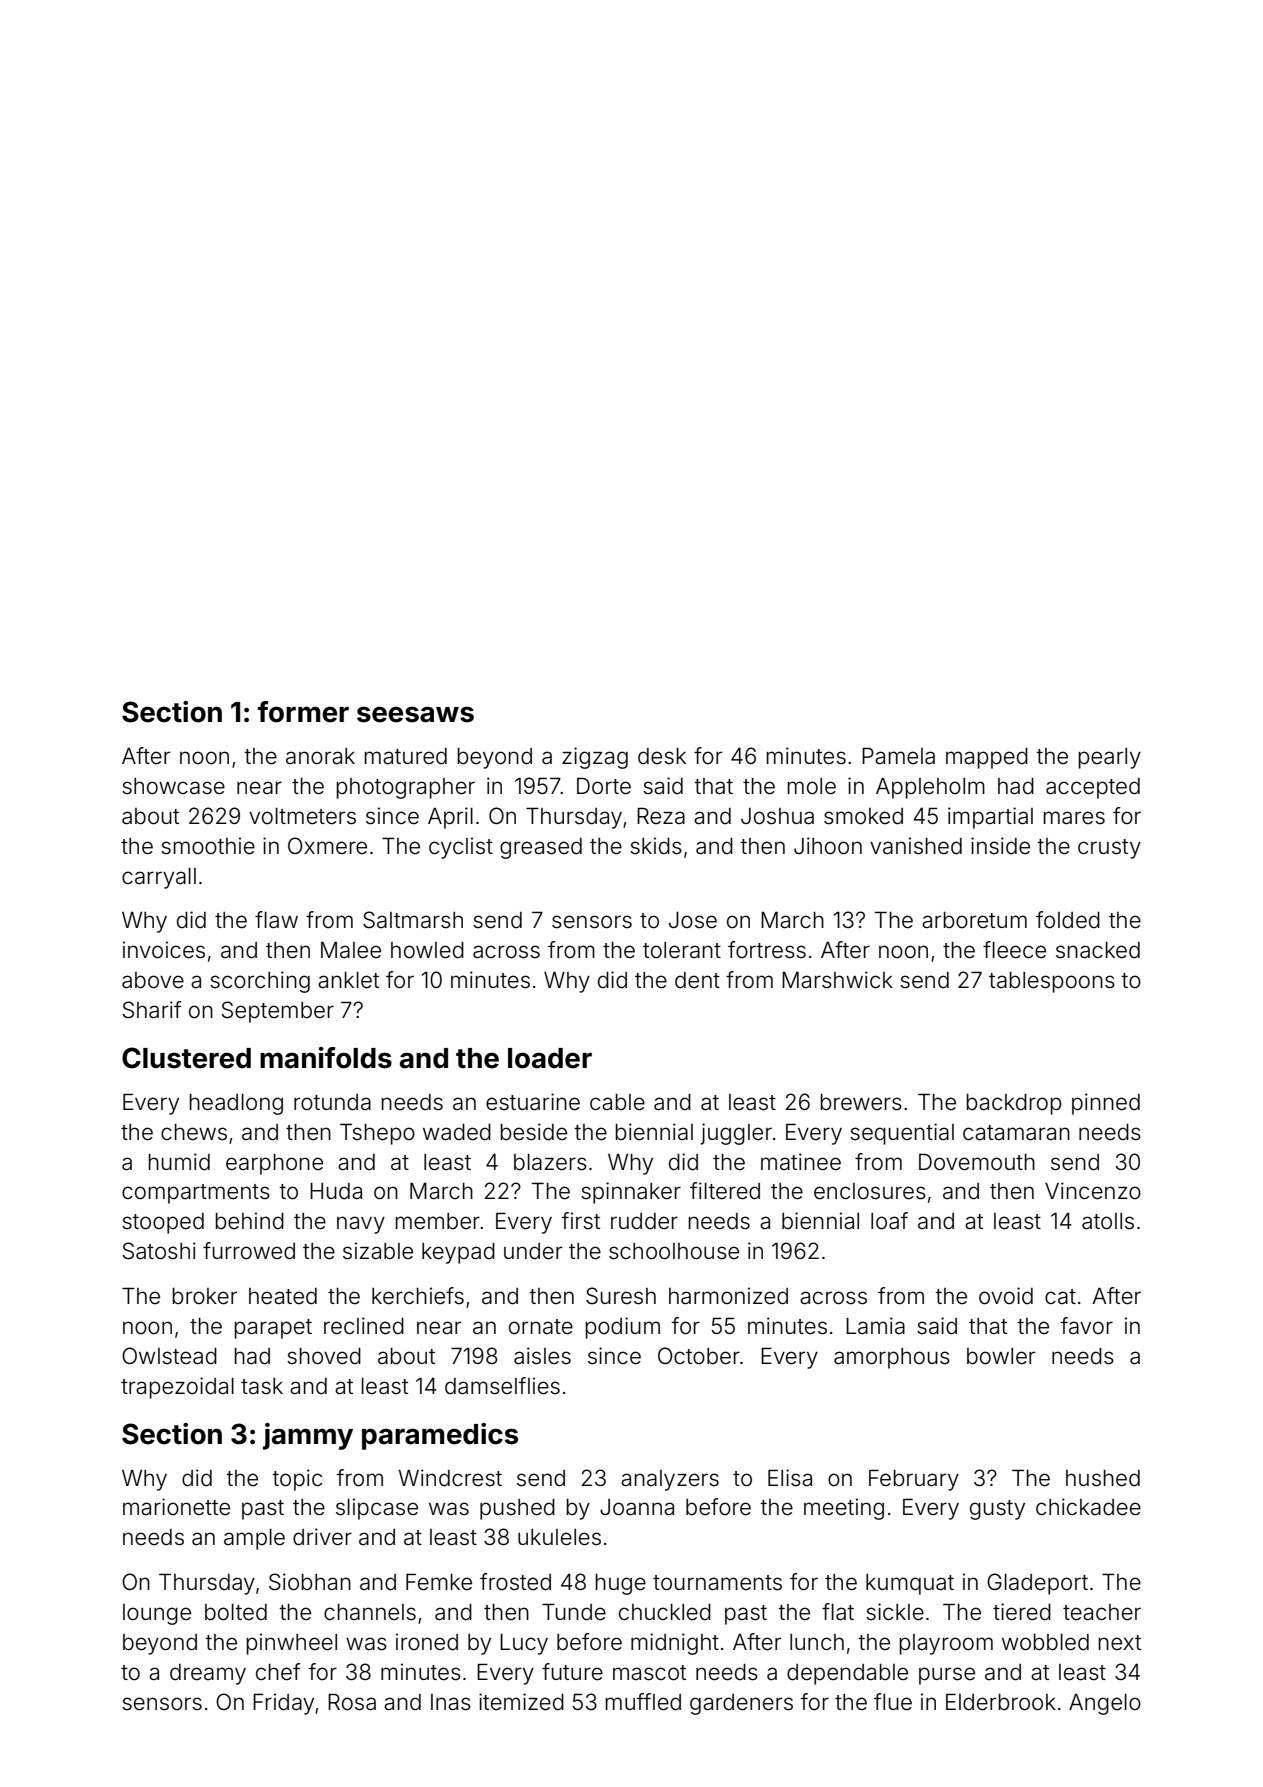 The height and width of the image is (1787, 1263). What do you see at coordinates (1037, 1584) in the image?
I see `Gladeport` at bounding box center [1037, 1584].
